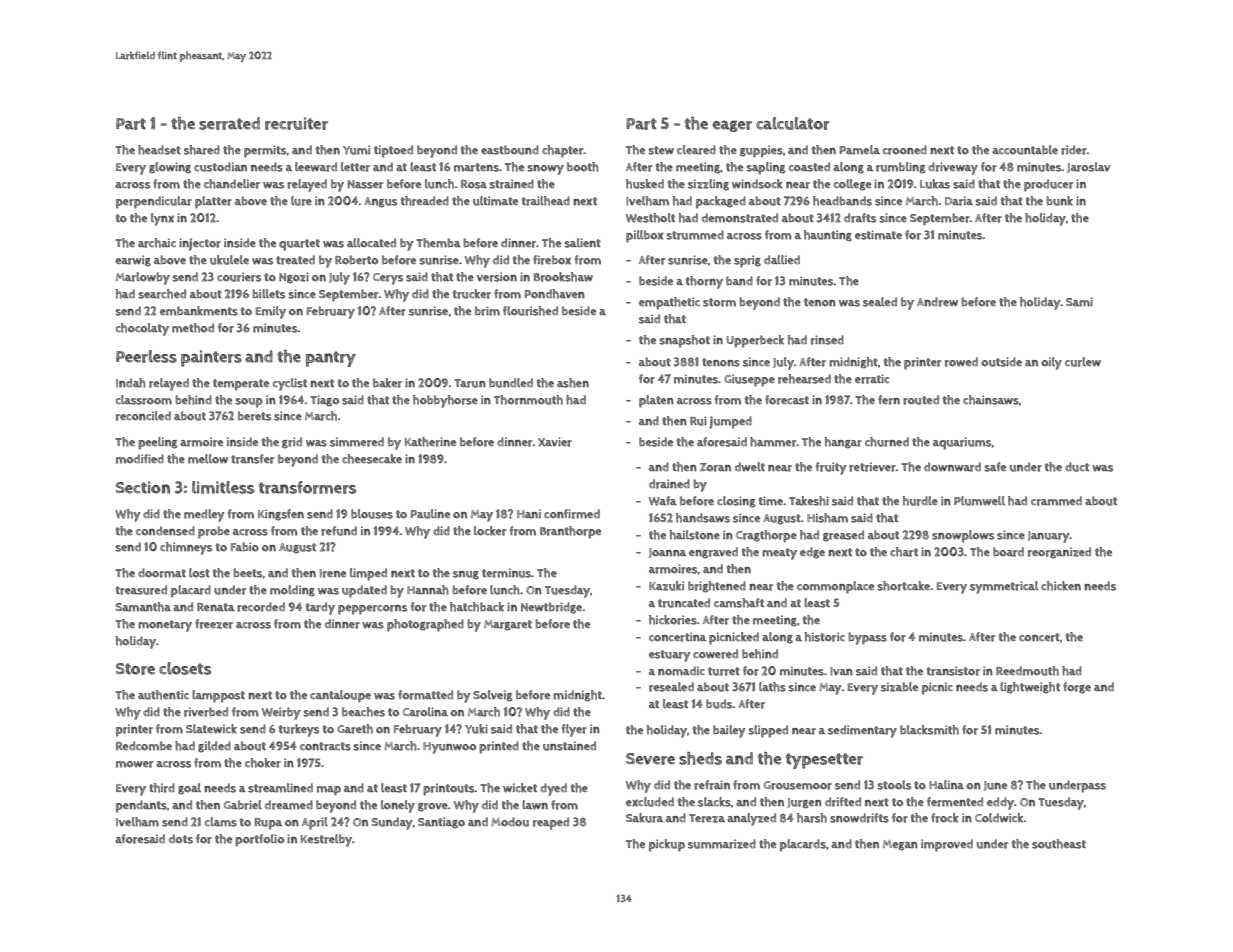  What do you see at coordinates (315, 823) in the screenshot?
I see `April` at bounding box center [315, 823].
